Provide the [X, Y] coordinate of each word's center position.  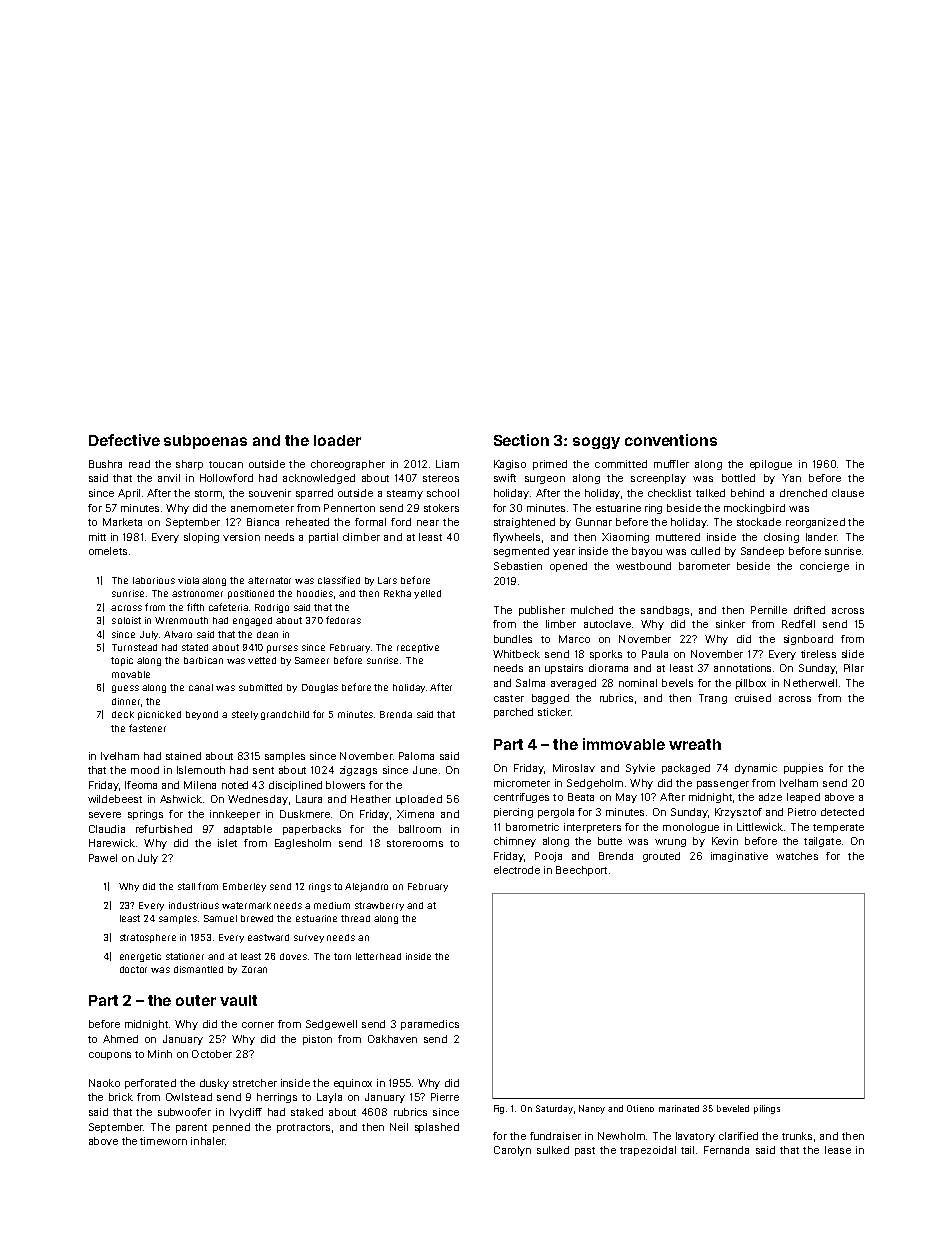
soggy [596, 443]
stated [195, 647]
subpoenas [205, 442]
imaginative [739, 857]
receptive [418, 648]
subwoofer [184, 1112]
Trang [713, 699]
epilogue [771, 465]
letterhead [378, 956]
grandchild [285, 715]
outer [196, 1000]
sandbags [665, 611]
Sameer [312, 660]
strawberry [379, 906]
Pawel [103, 858]
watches [797, 856]
